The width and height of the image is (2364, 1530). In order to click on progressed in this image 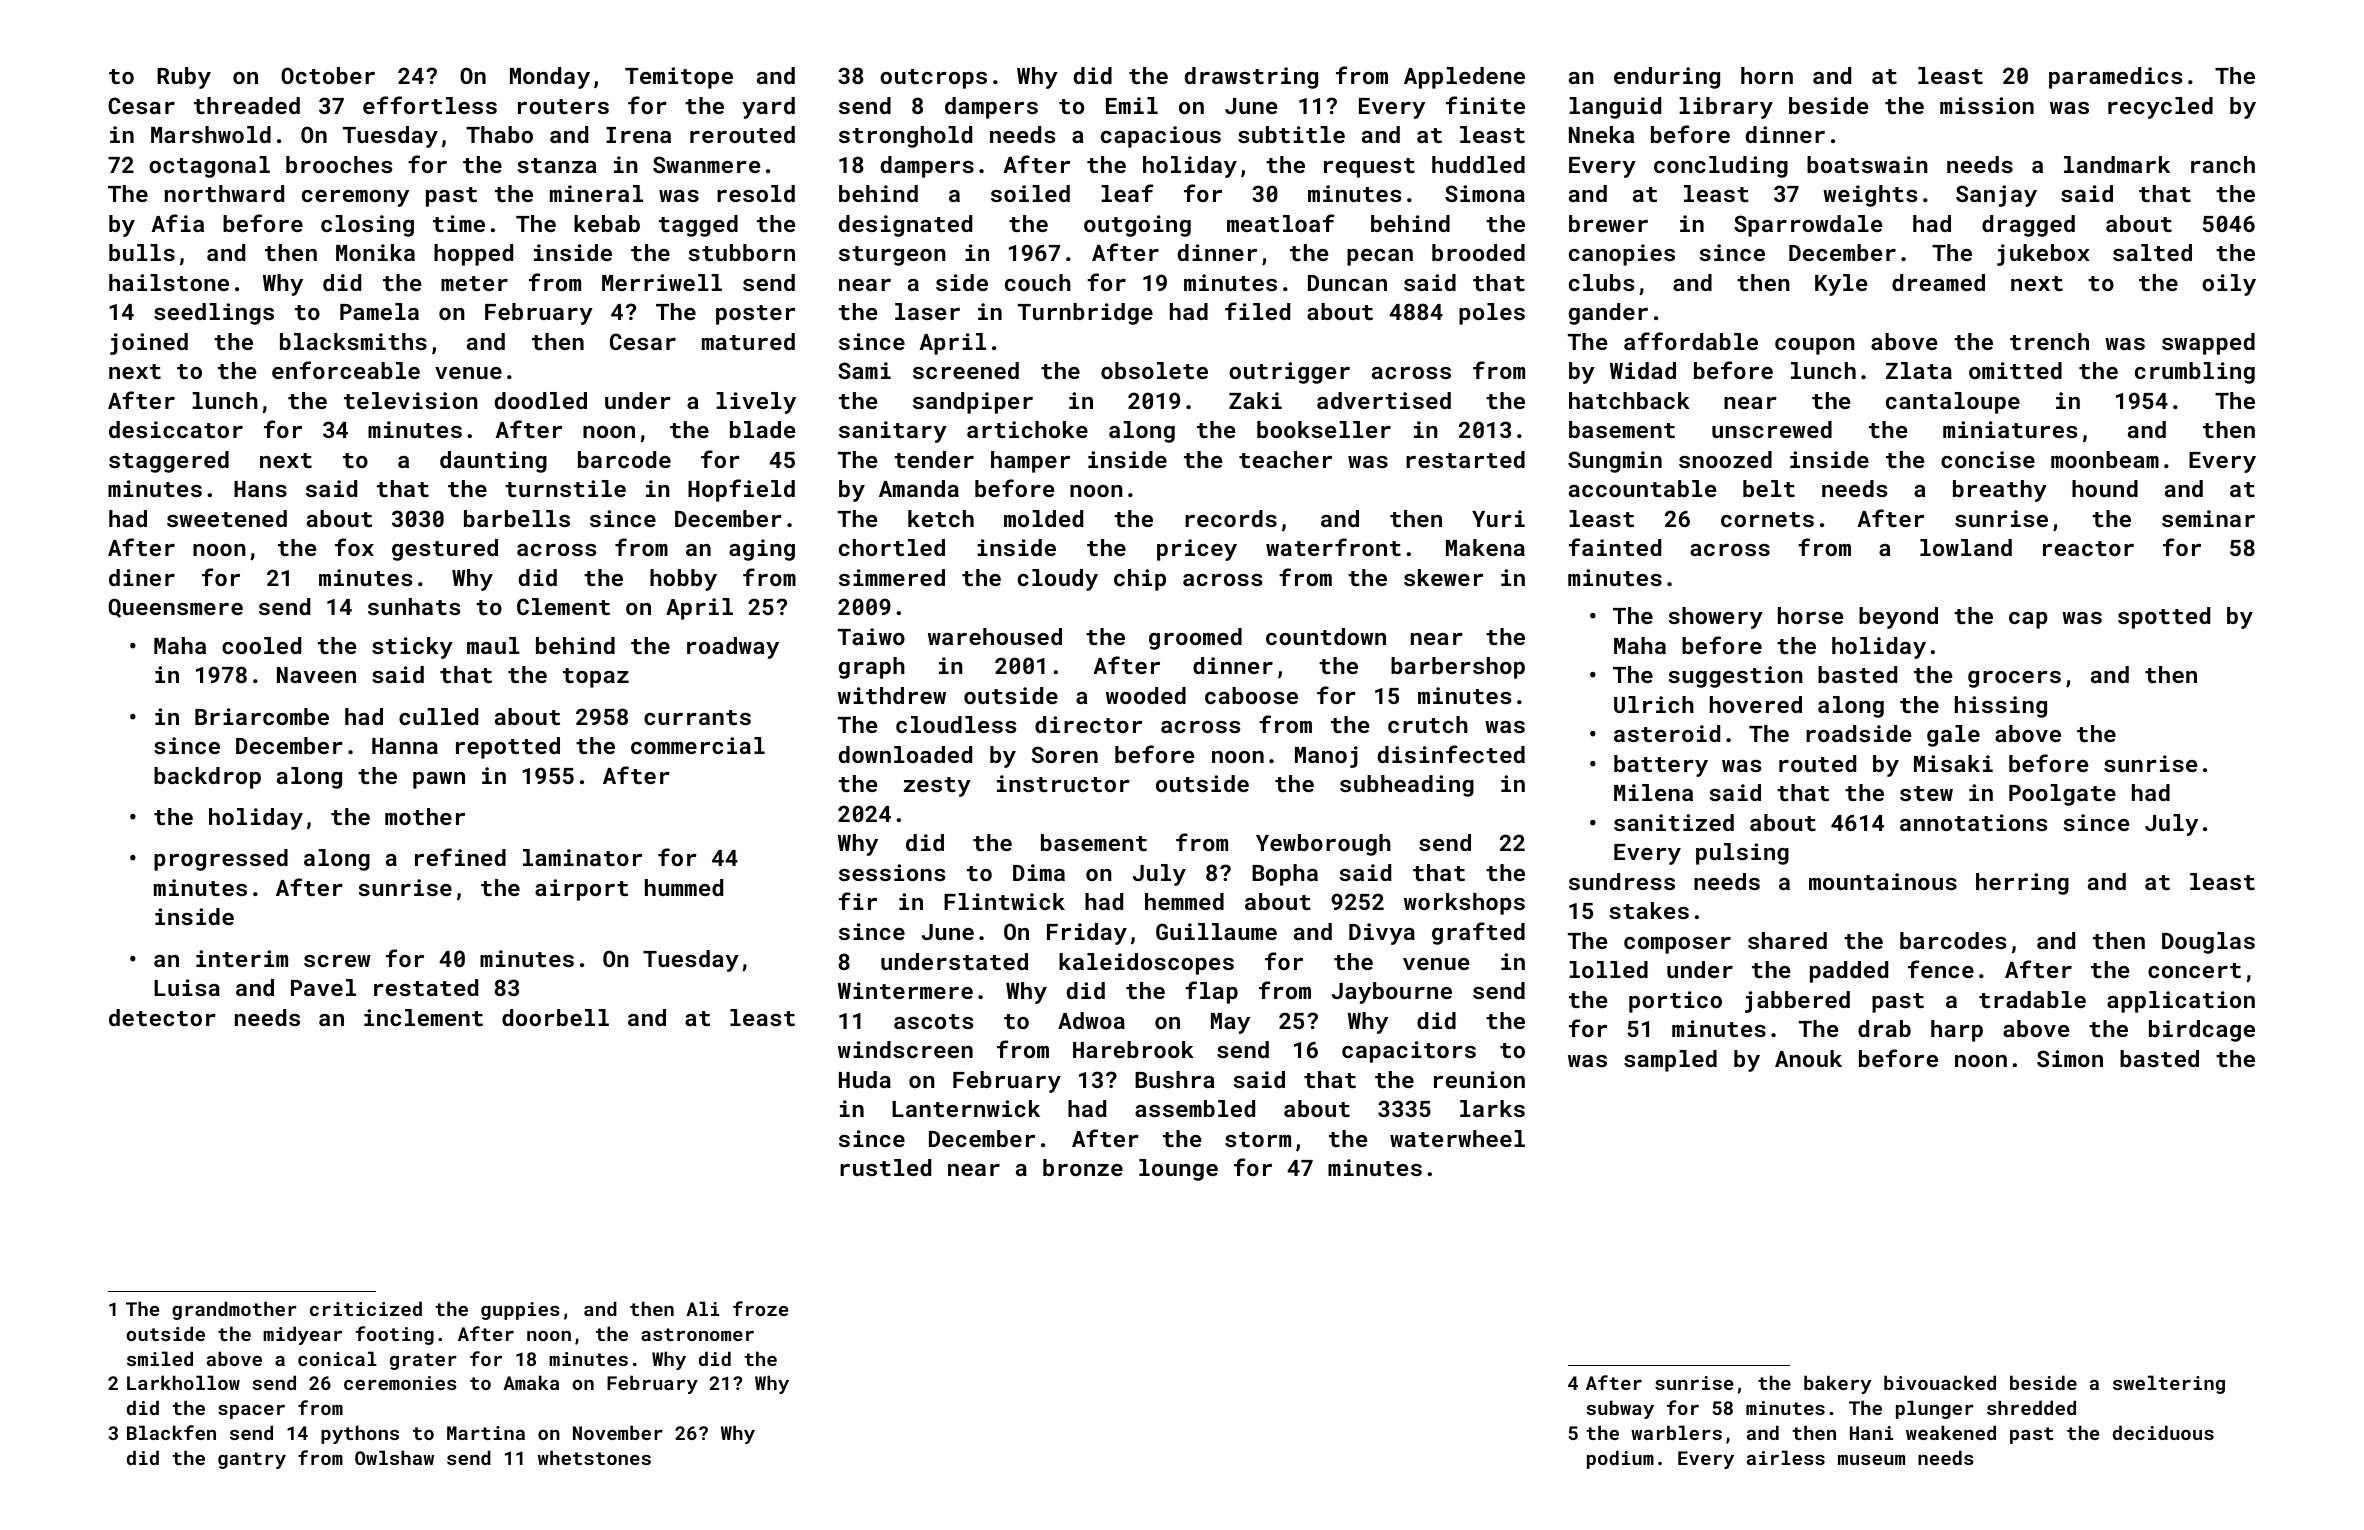, I will do `click(221, 860)`.
